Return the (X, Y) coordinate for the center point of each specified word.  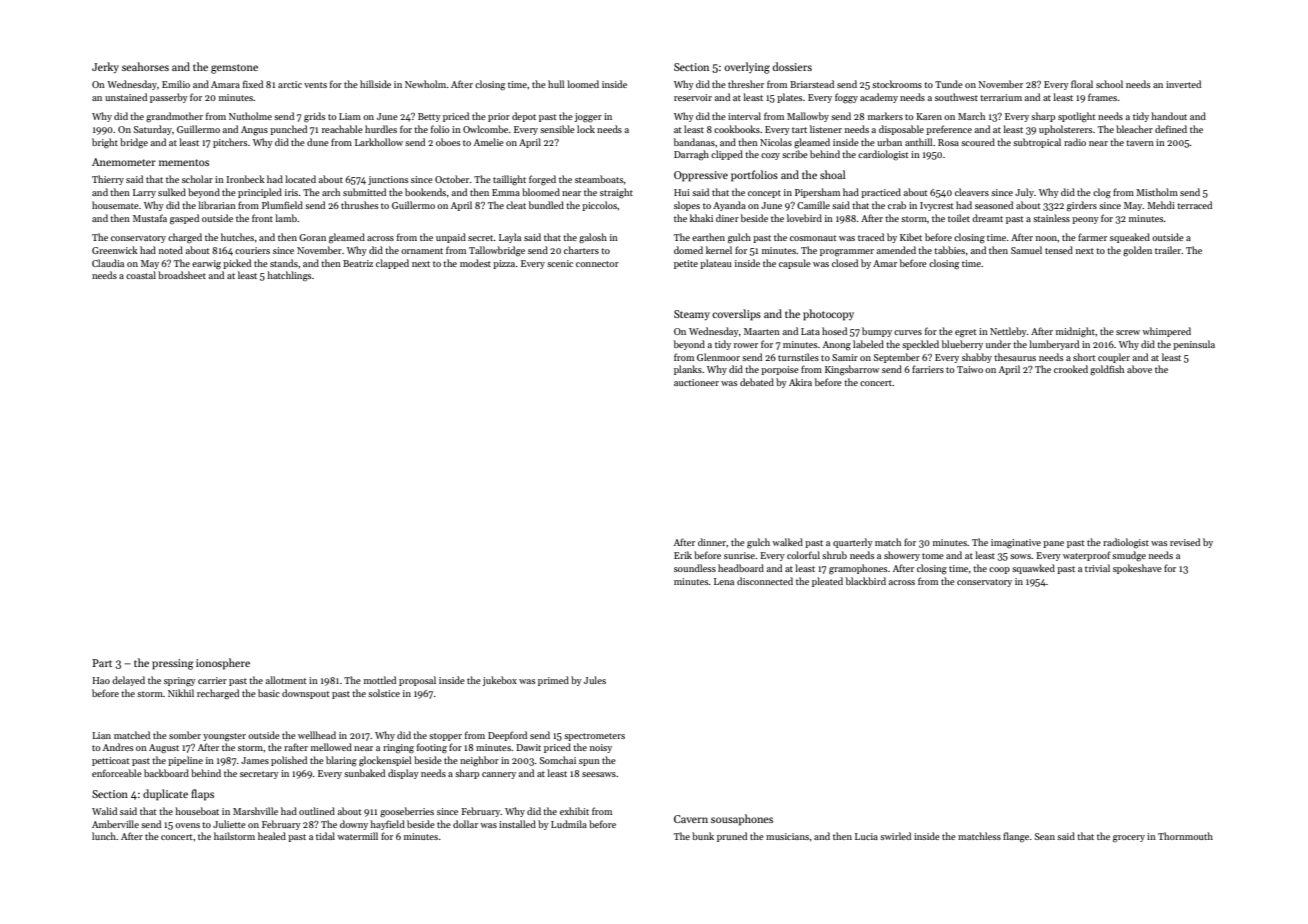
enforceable (117, 773)
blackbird (866, 581)
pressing (173, 664)
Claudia (108, 263)
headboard (741, 568)
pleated (827, 582)
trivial (1097, 568)
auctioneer (696, 382)
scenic (560, 263)
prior (499, 117)
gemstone (234, 69)
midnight (1075, 332)
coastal (141, 275)
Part (102, 663)
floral (1082, 84)
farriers (928, 369)
